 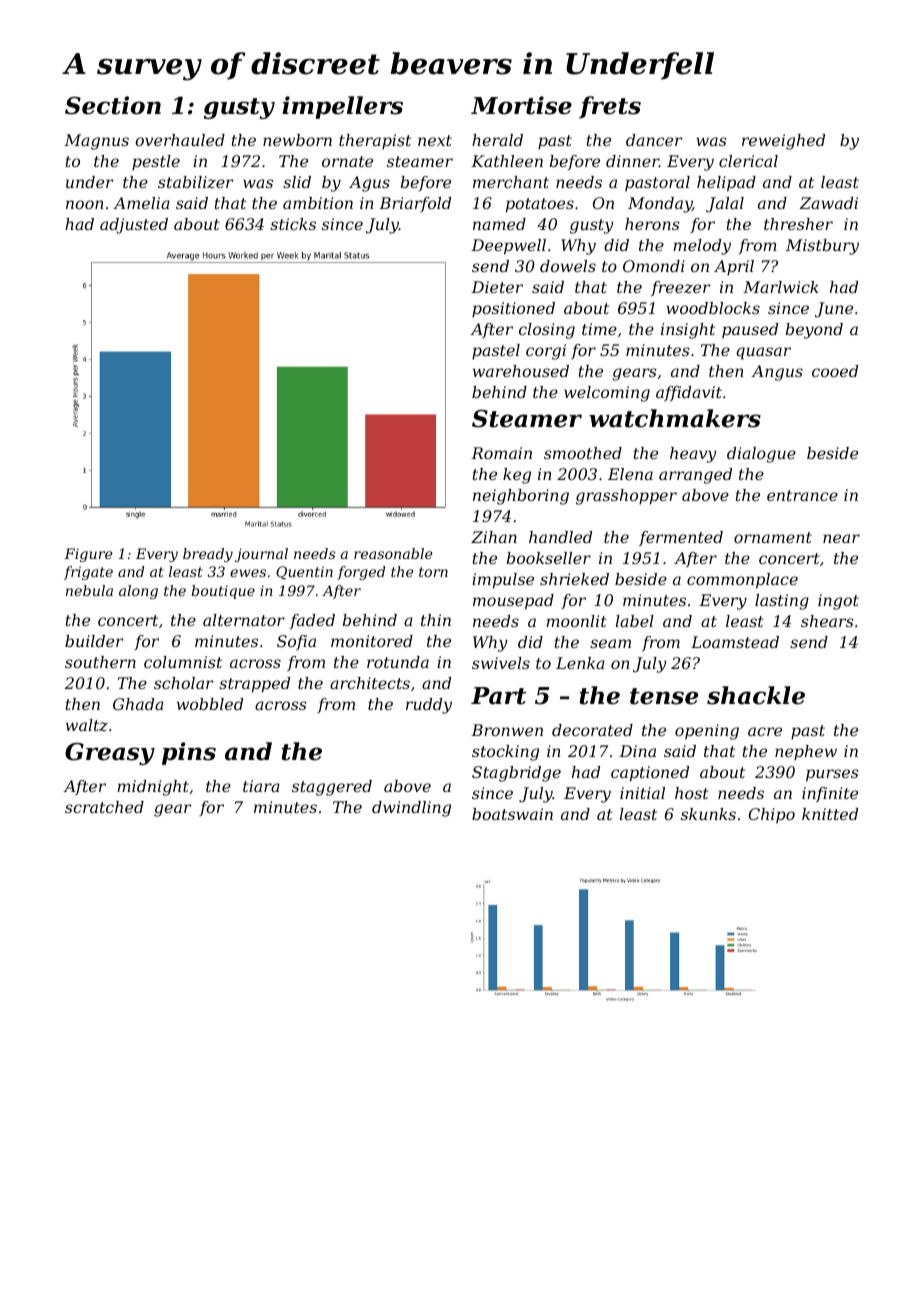 I want to click on nebula, so click(x=89, y=590).
